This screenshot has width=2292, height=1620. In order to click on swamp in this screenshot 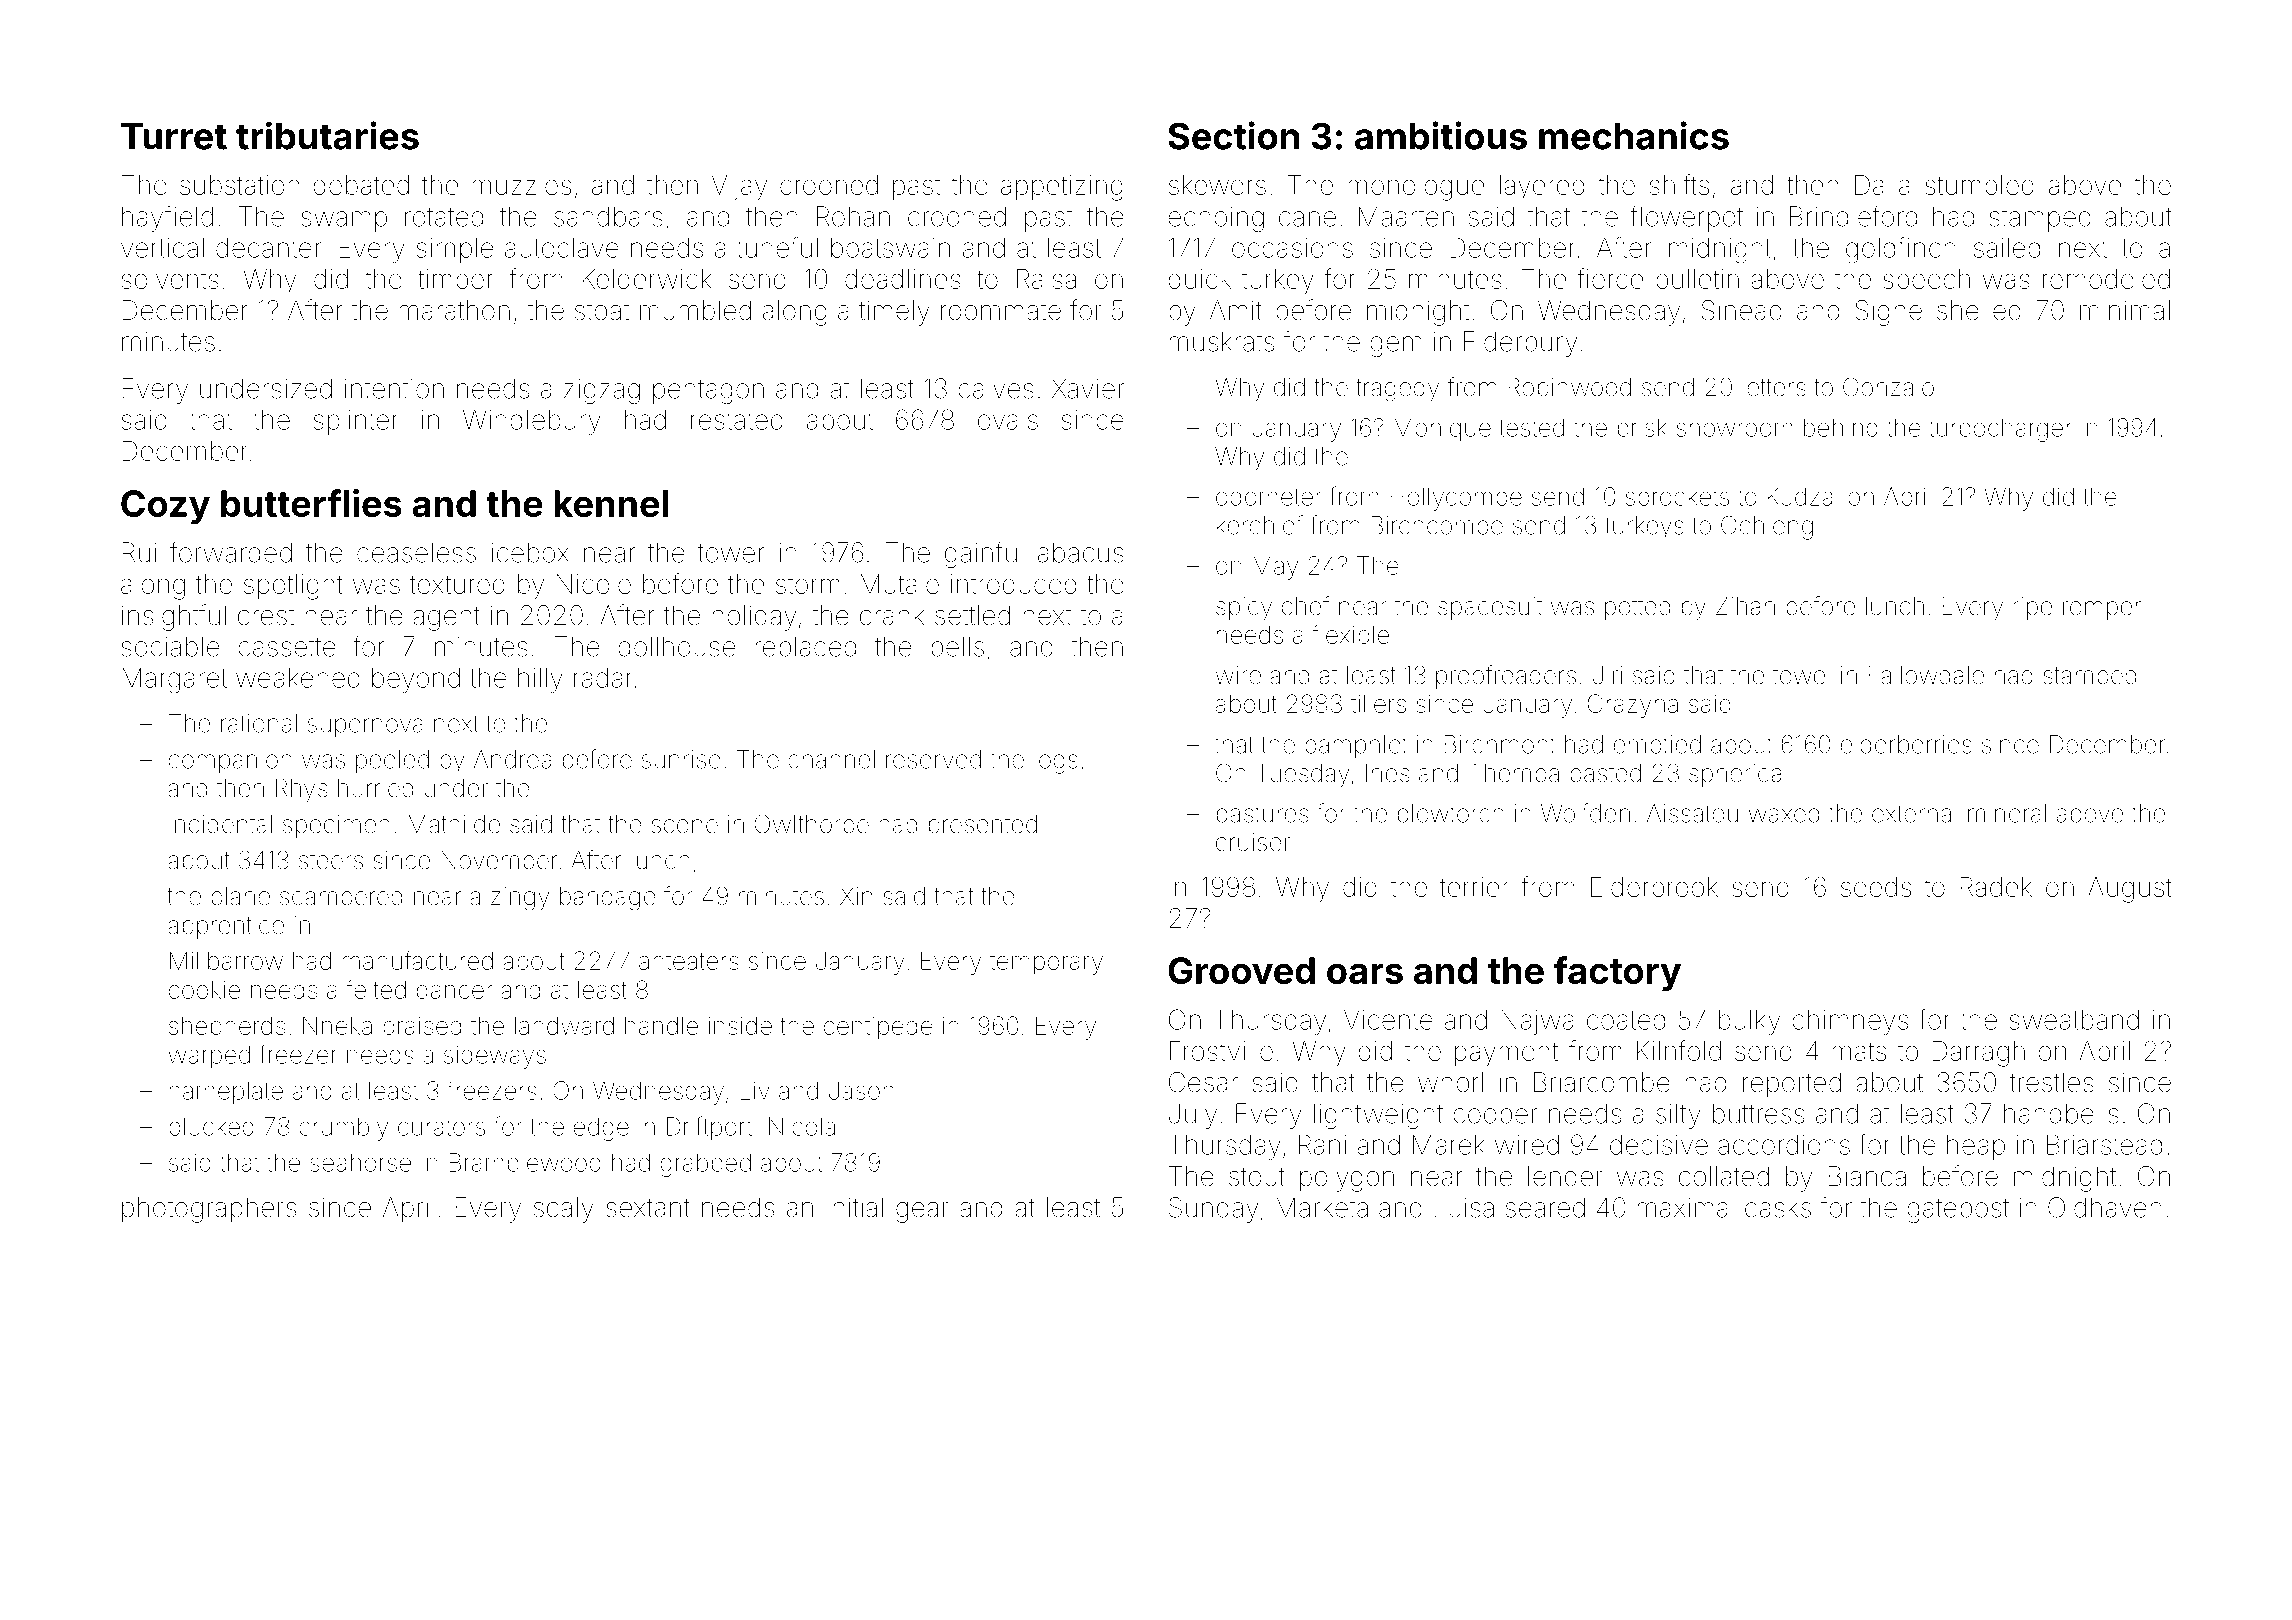, I will do `click(344, 221)`.
